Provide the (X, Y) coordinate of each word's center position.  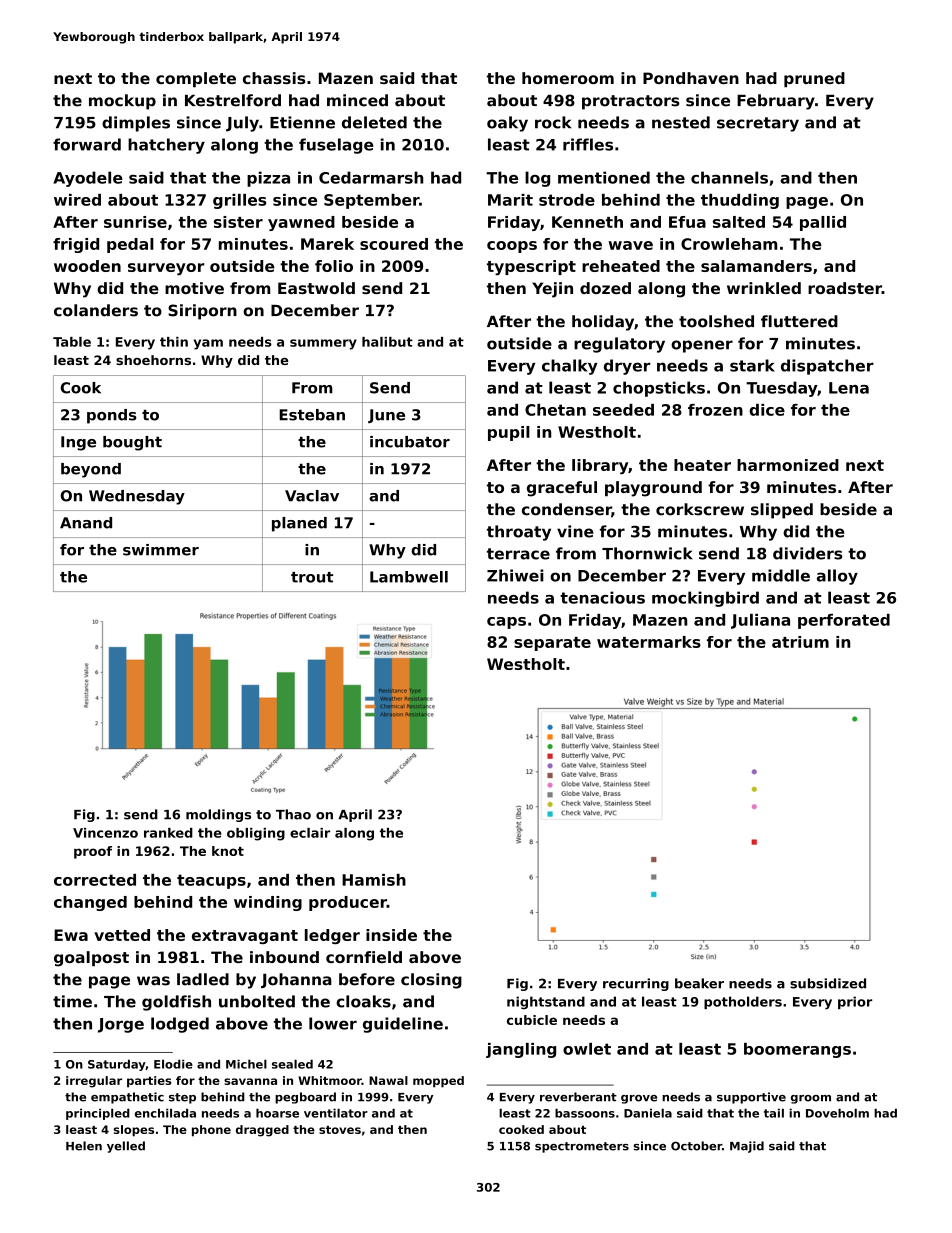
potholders (743, 1002)
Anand (86, 523)
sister (238, 222)
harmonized (788, 465)
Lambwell (409, 577)
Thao (293, 814)
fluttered (799, 321)
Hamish (374, 880)
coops (512, 247)
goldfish (176, 1003)
